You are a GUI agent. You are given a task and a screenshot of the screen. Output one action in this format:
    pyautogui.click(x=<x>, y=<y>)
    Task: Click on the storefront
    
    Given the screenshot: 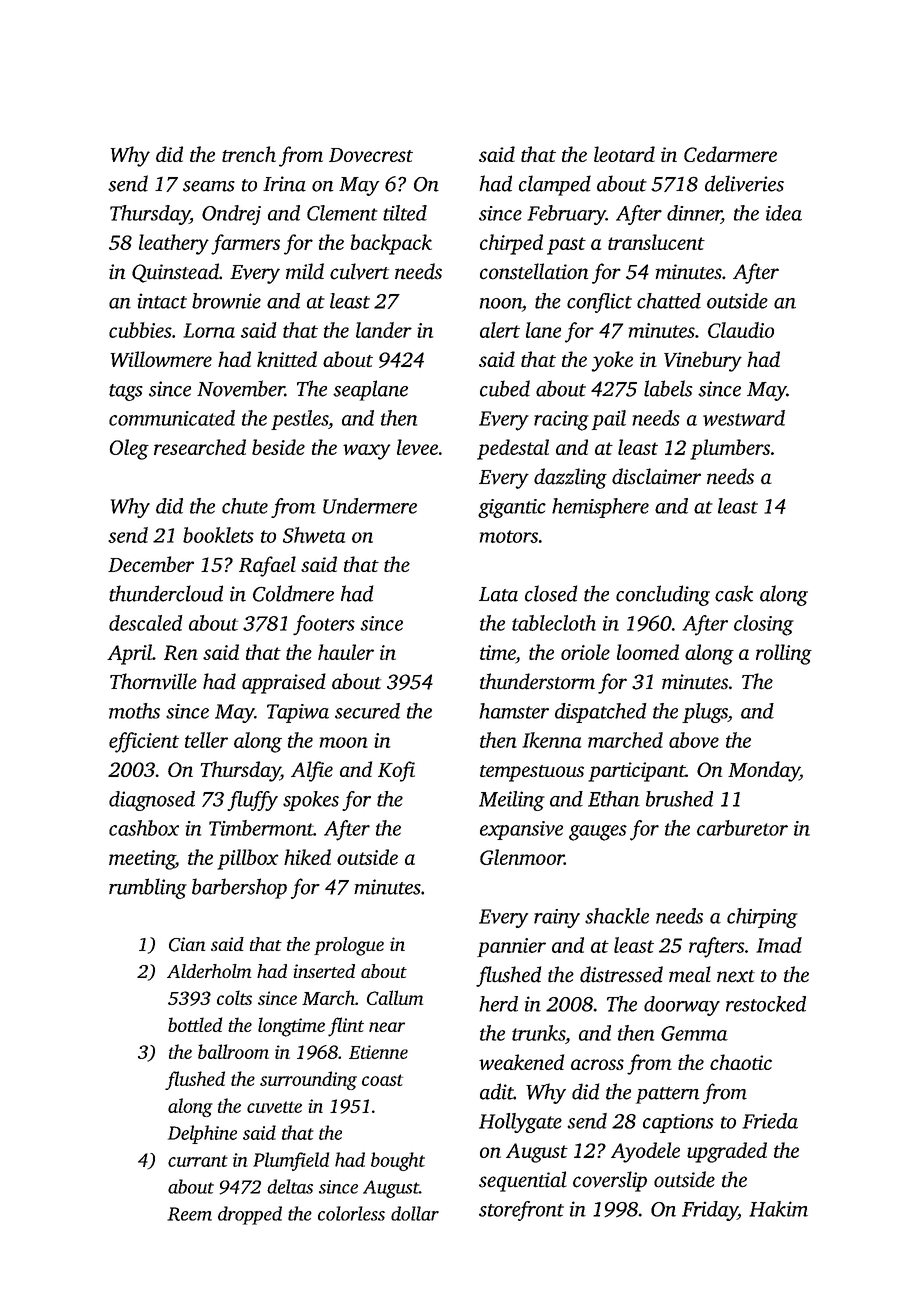 What is the action you would take?
    pyautogui.click(x=521, y=1211)
